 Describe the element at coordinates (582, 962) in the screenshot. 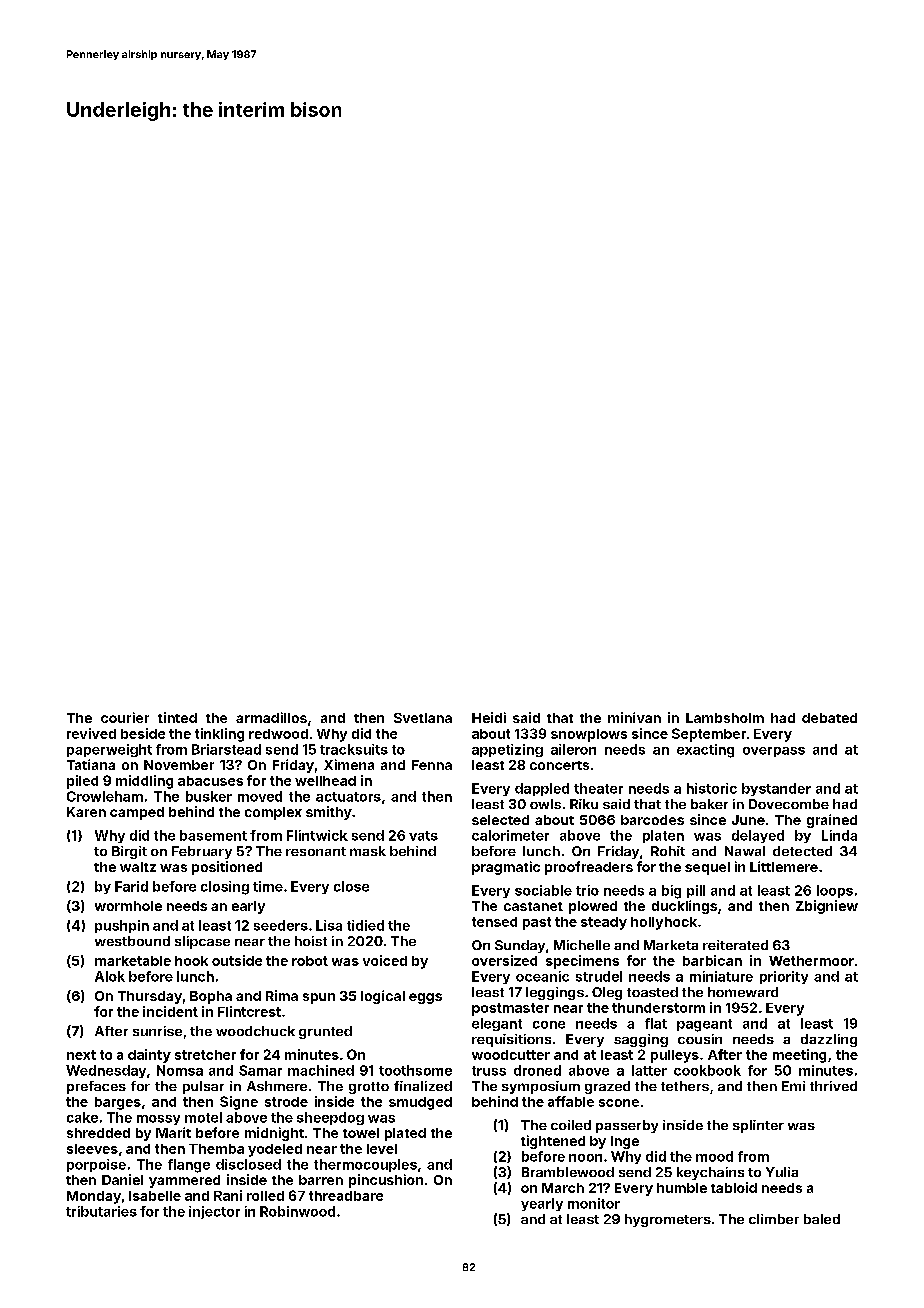

I see `specimens` at that location.
